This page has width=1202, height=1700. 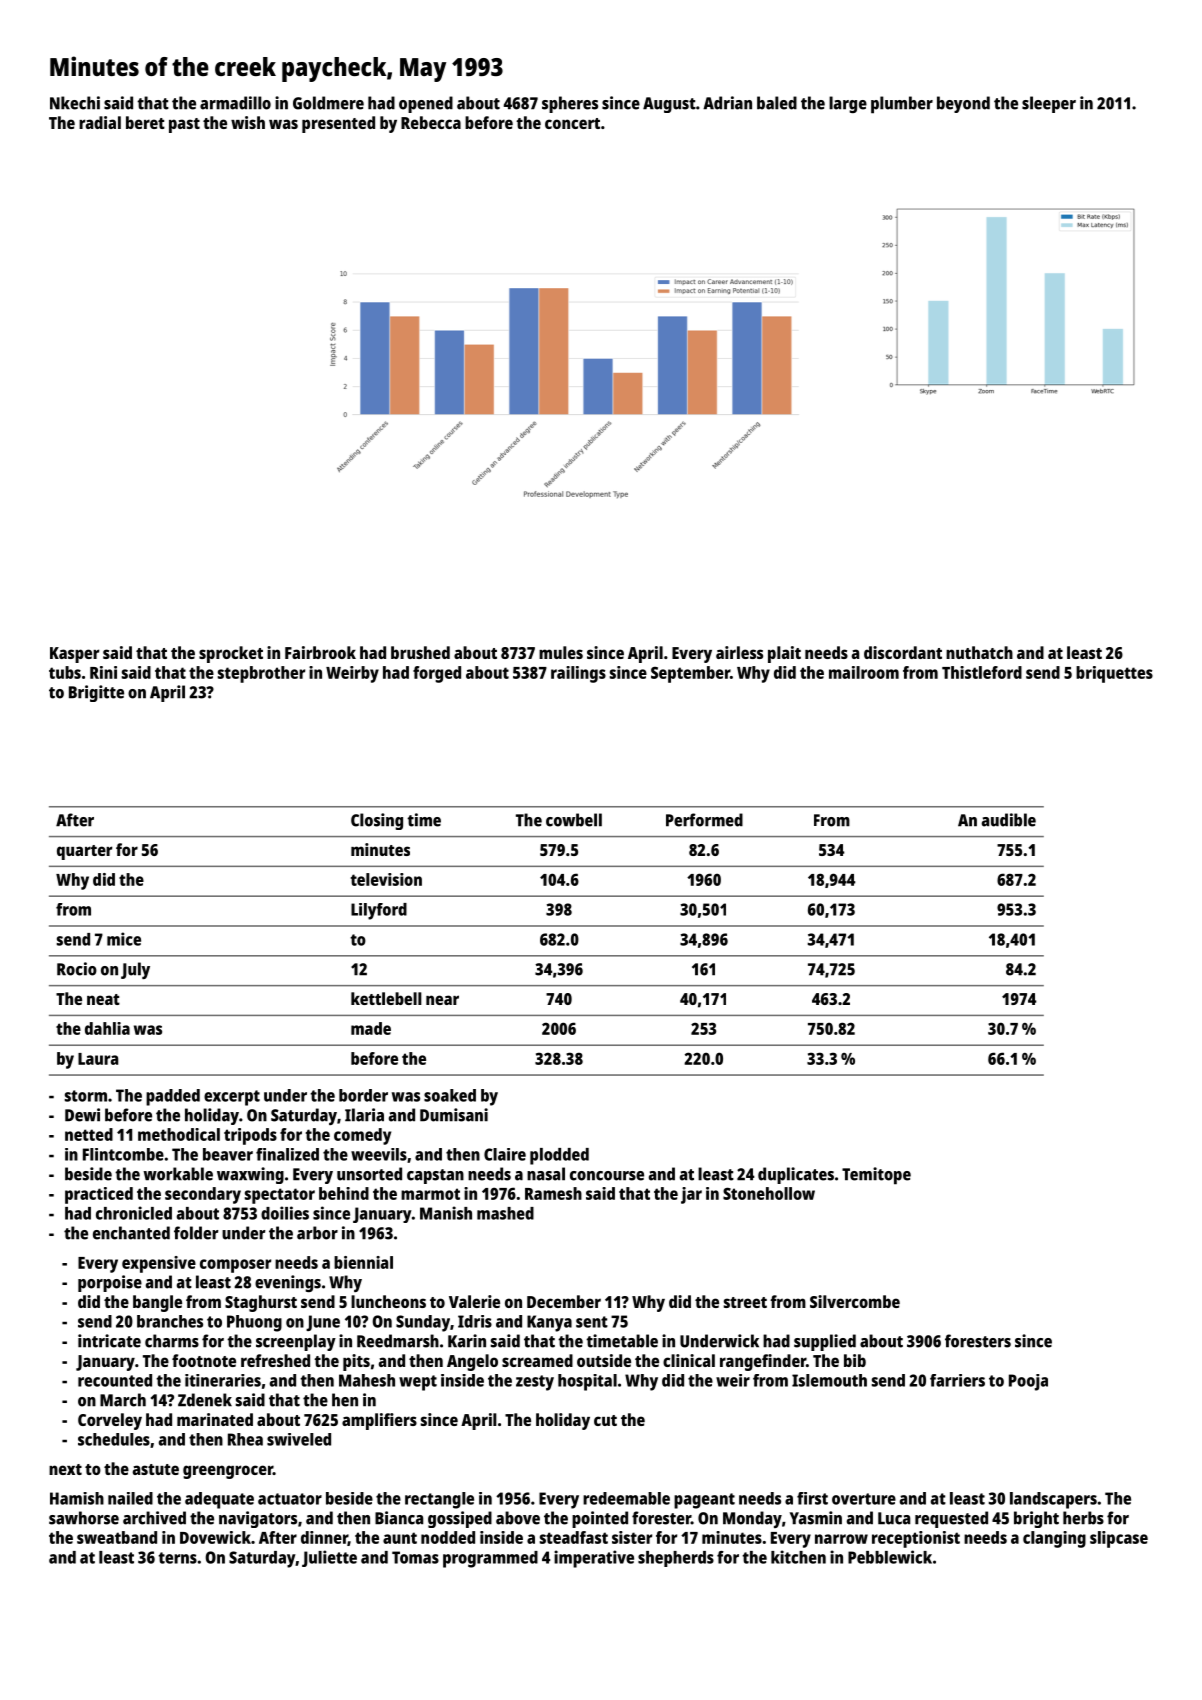 What do you see at coordinates (1049, 104) in the page?
I see `sleeper` at bounding box center [1049, 104].
